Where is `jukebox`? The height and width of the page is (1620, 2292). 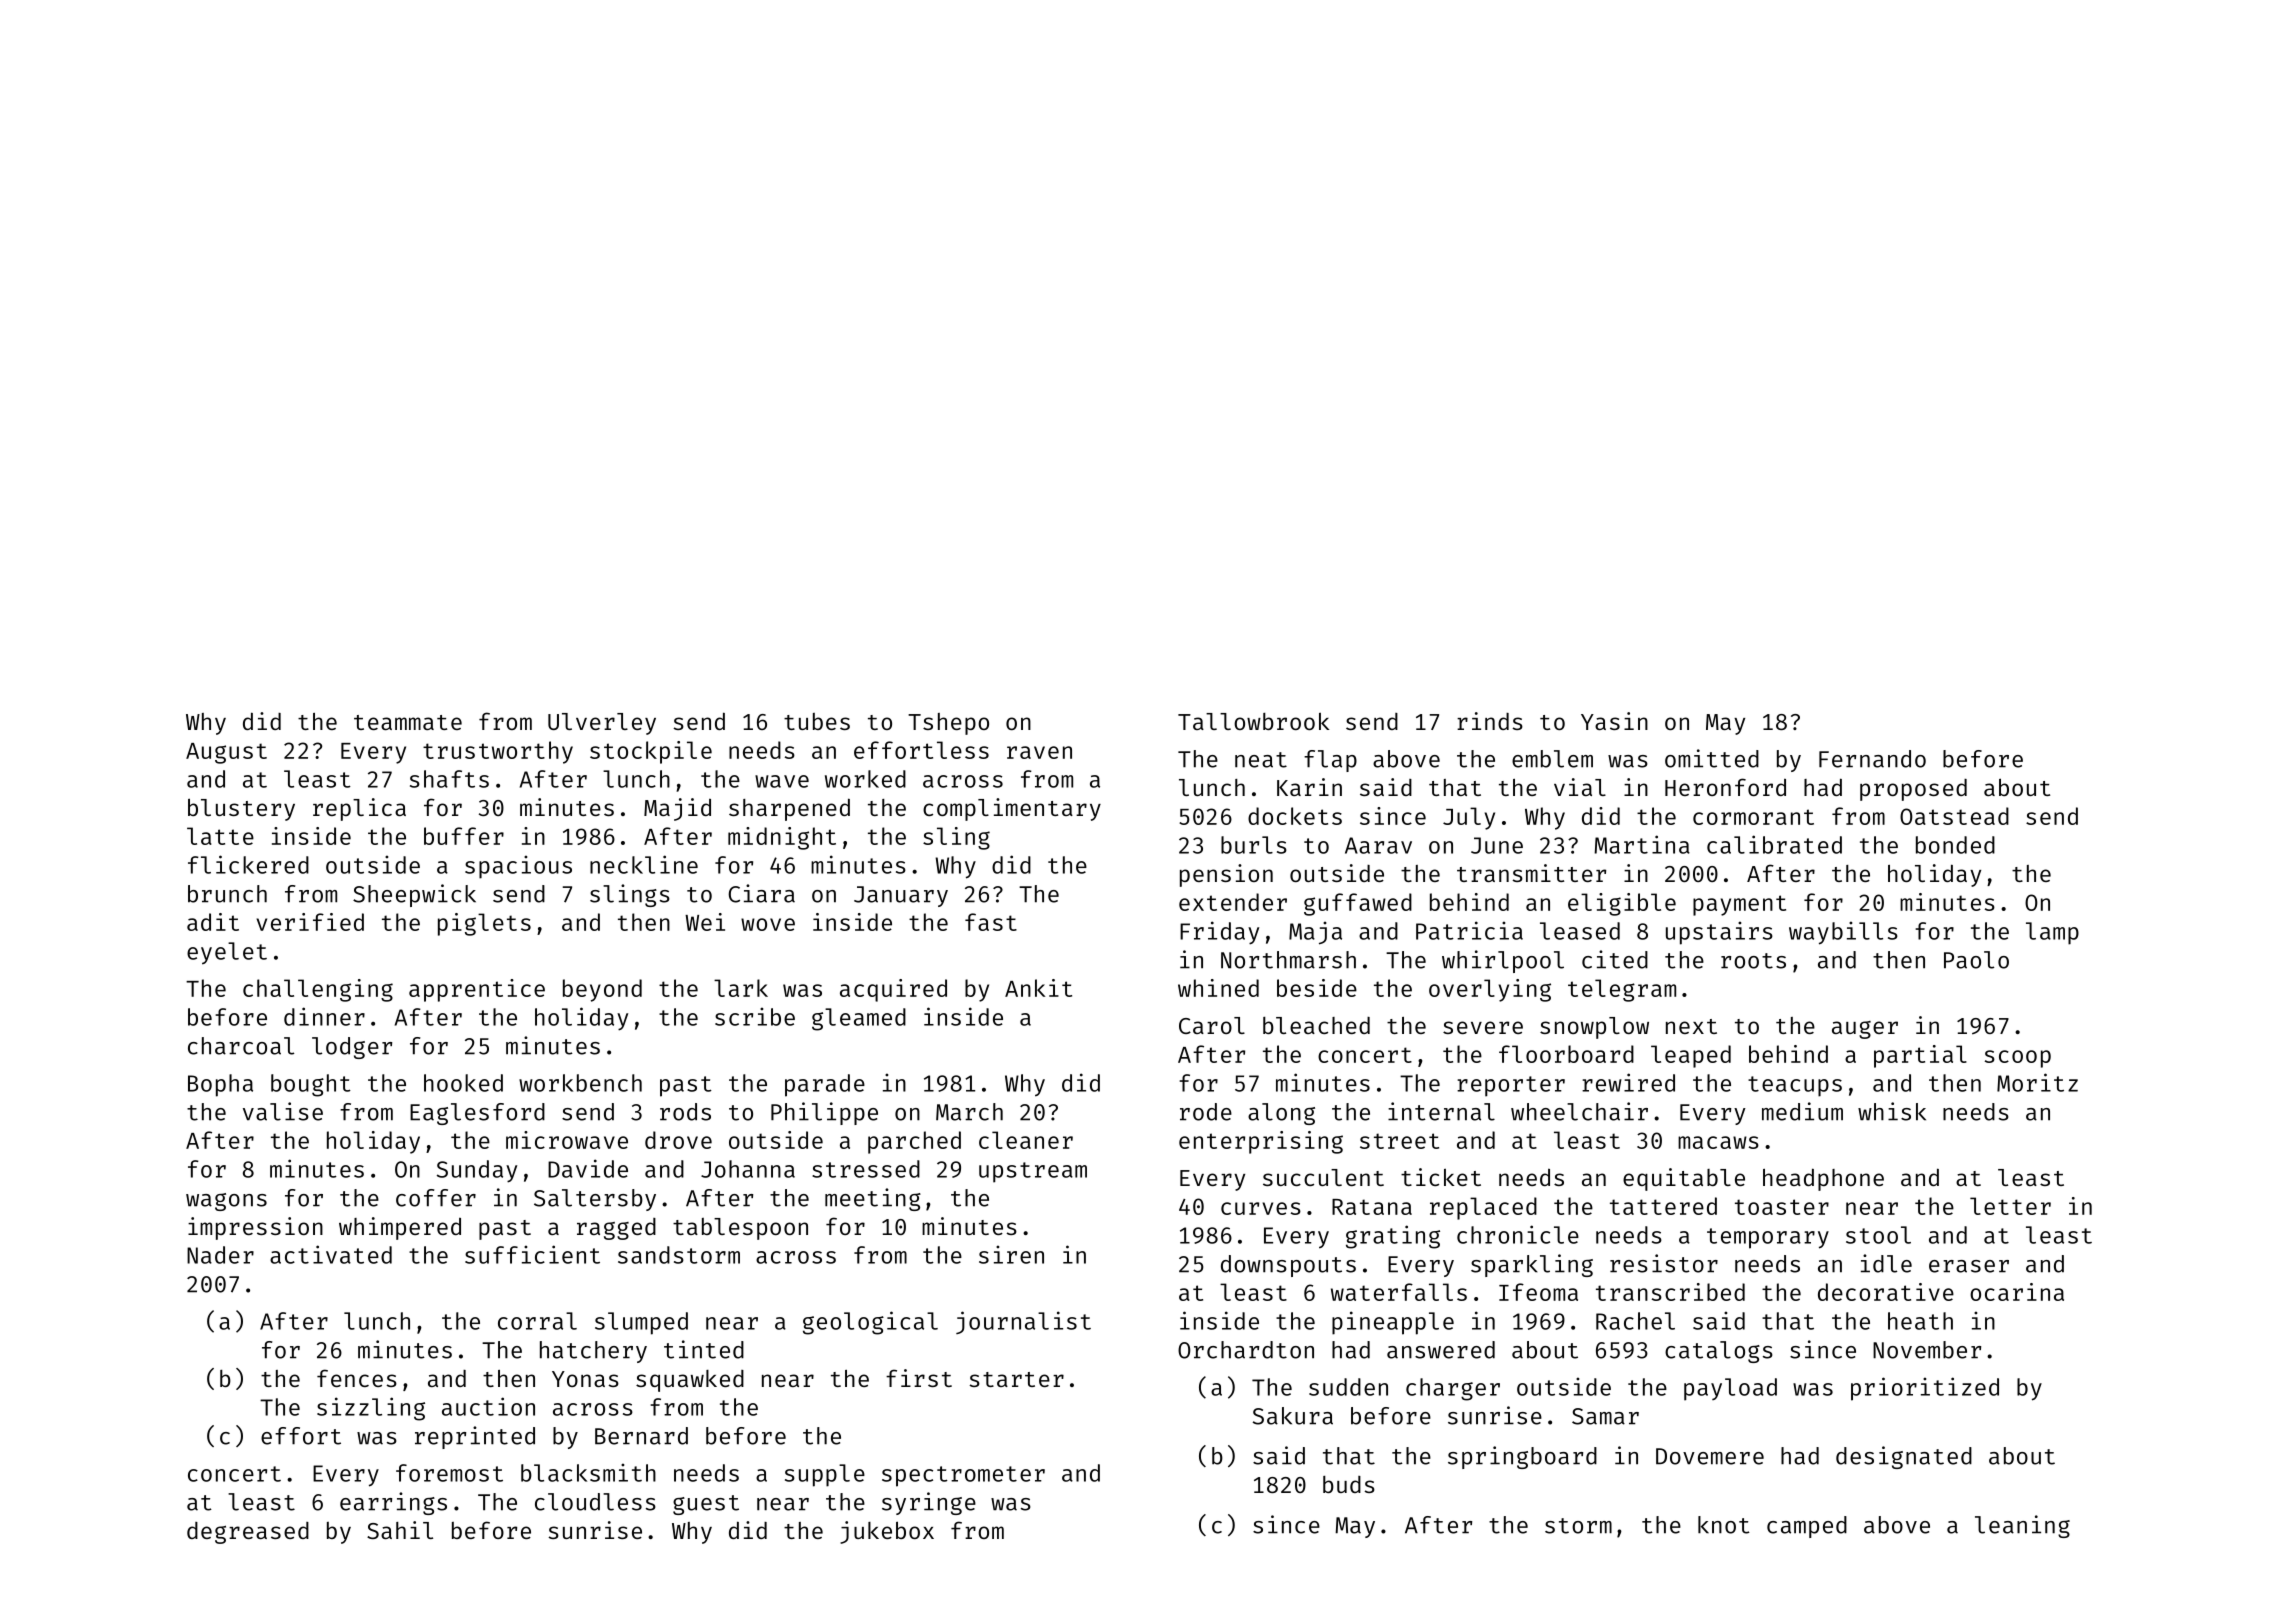
jukebox is located at coordinates (887, 1532).
